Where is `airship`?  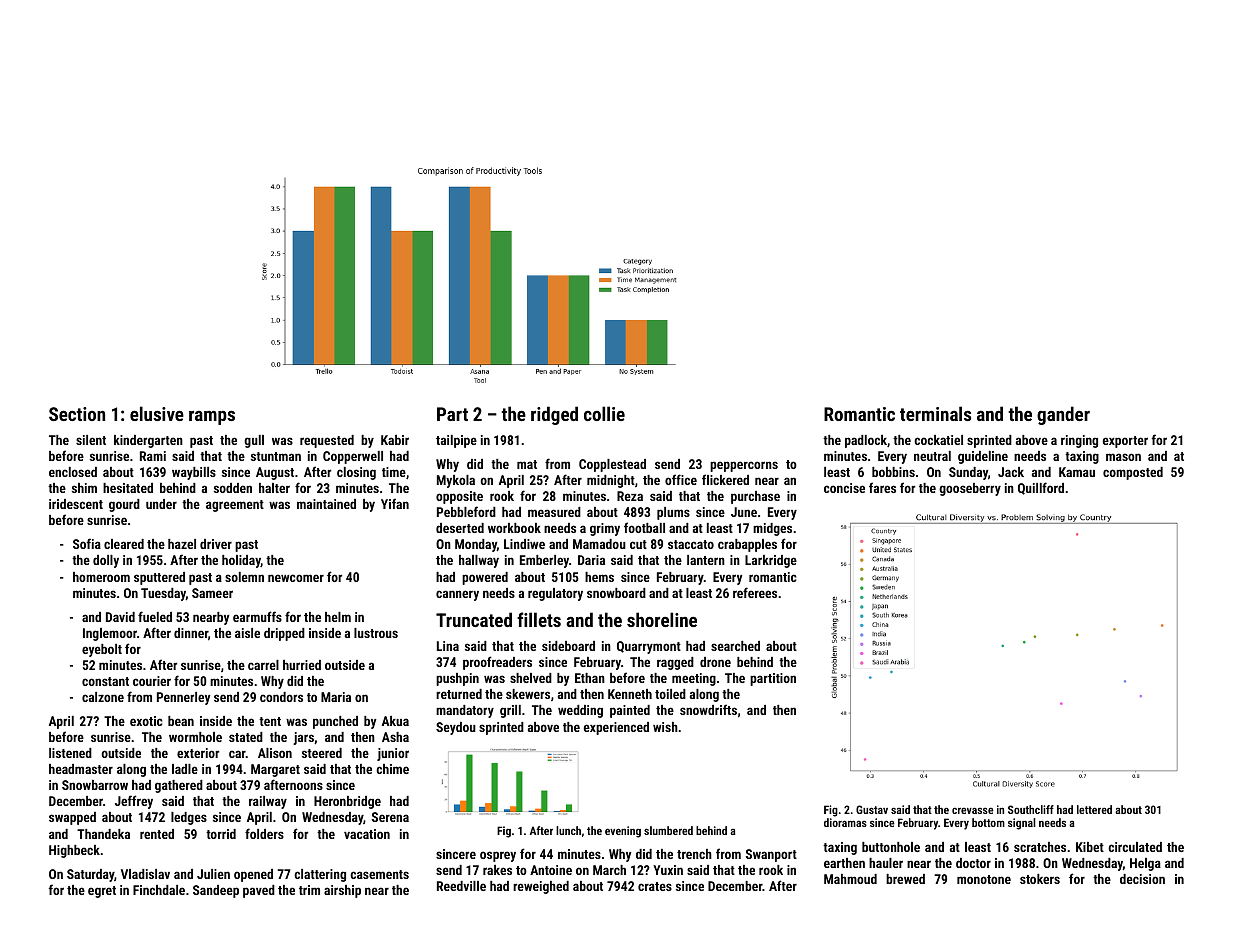 airship is located at coordinates (342, 891).
